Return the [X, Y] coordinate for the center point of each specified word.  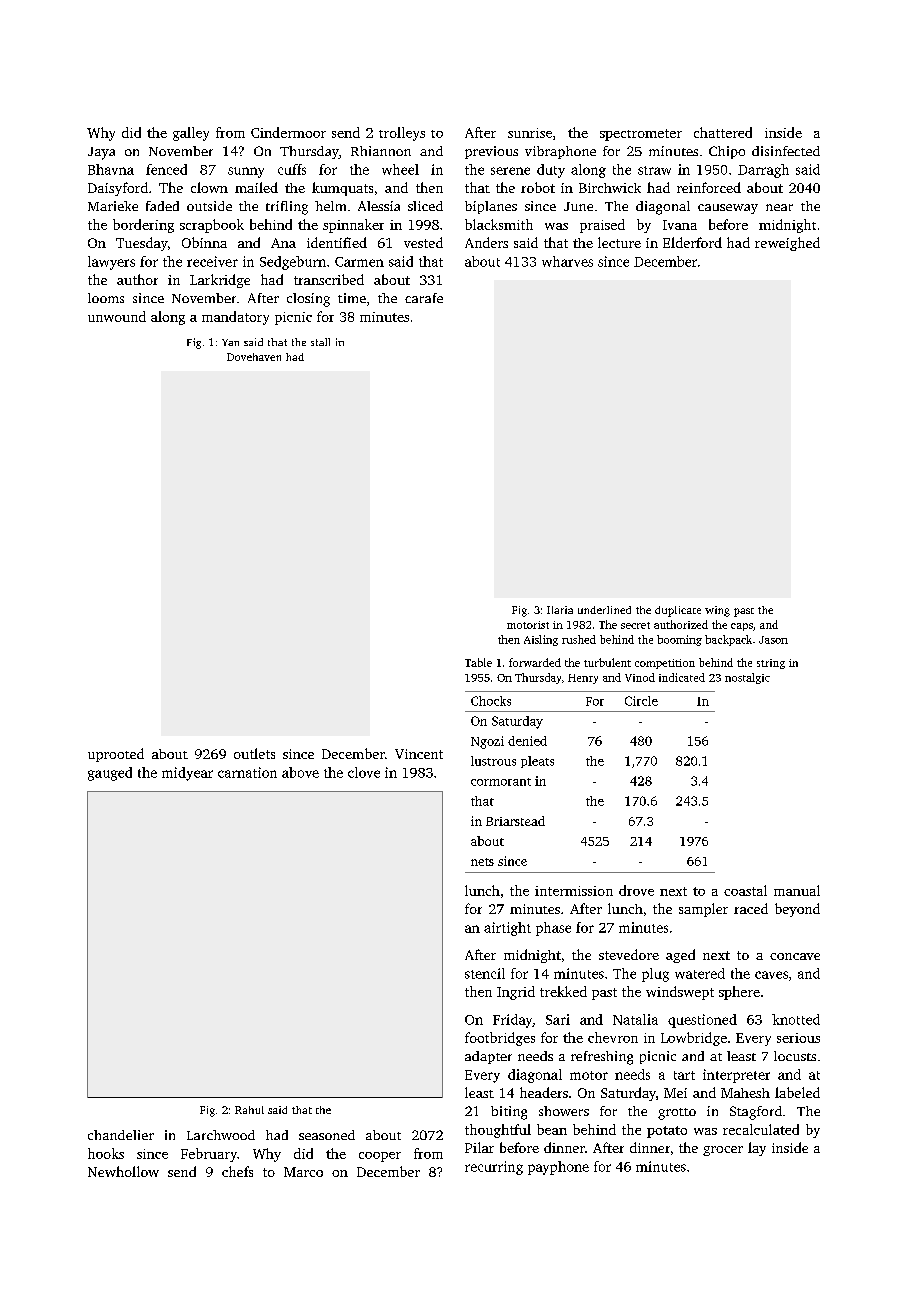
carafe [424, 298]
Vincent [419, 754]
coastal [745, 890]
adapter [488, 1057]
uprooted [116, 755]
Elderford [692, 242]
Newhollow [123, 1171]
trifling [287, 208]
